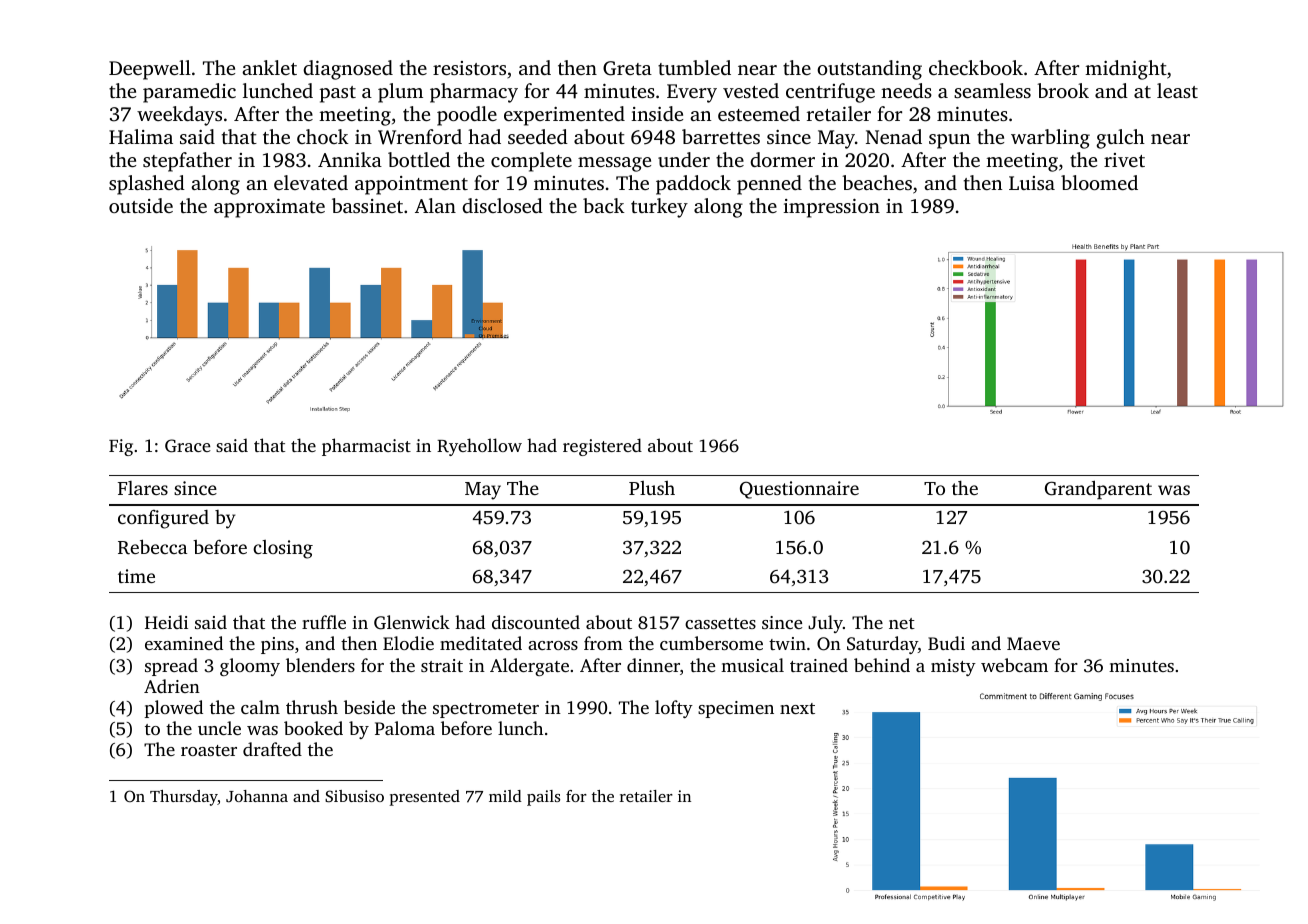 The height and width of the screenshot is (924, 1308). Describe the element at coordinates (1126, 70) in the screenshot. I see `midnight` at that location.
